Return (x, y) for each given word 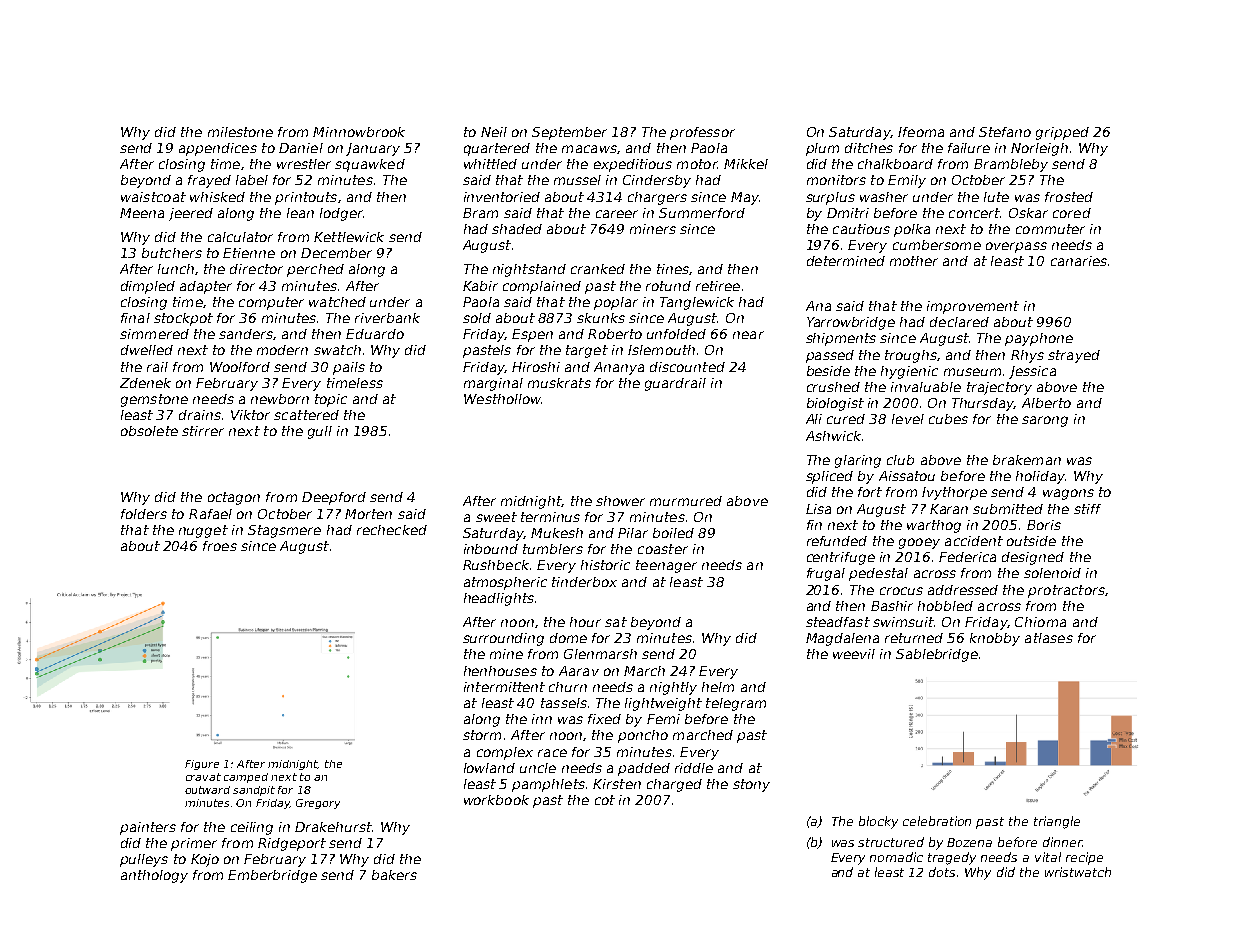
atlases (1049, 638)
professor (702, 133)
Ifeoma (921, 132)
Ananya (619, 368)
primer (194, 844)
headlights (499, 599)
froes (220, 546)
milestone (240, 132)
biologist (835, 404)
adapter (206, 287)
